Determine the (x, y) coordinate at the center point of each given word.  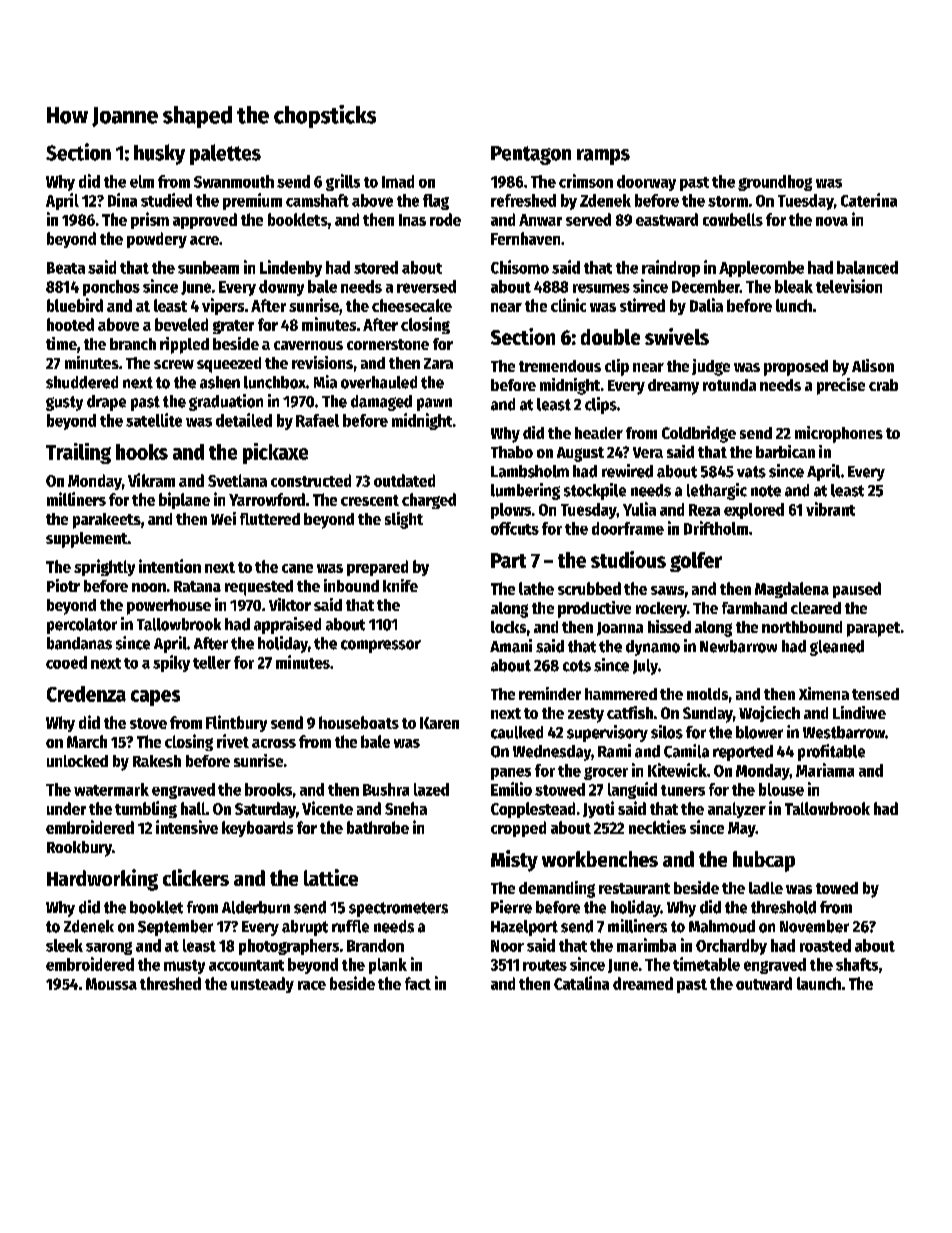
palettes (225, 154)
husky (159, 154)
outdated (404, 480)
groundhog (775, 183)
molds (707, 694)
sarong (109, 948)
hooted (70, 324)
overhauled (379, 382)
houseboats (359, 722)
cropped (518, 829)
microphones (839, 434)
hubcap (764, 861)
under (66, 808)
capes (155, 698)
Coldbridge (699, 434)
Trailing (78, 453)
